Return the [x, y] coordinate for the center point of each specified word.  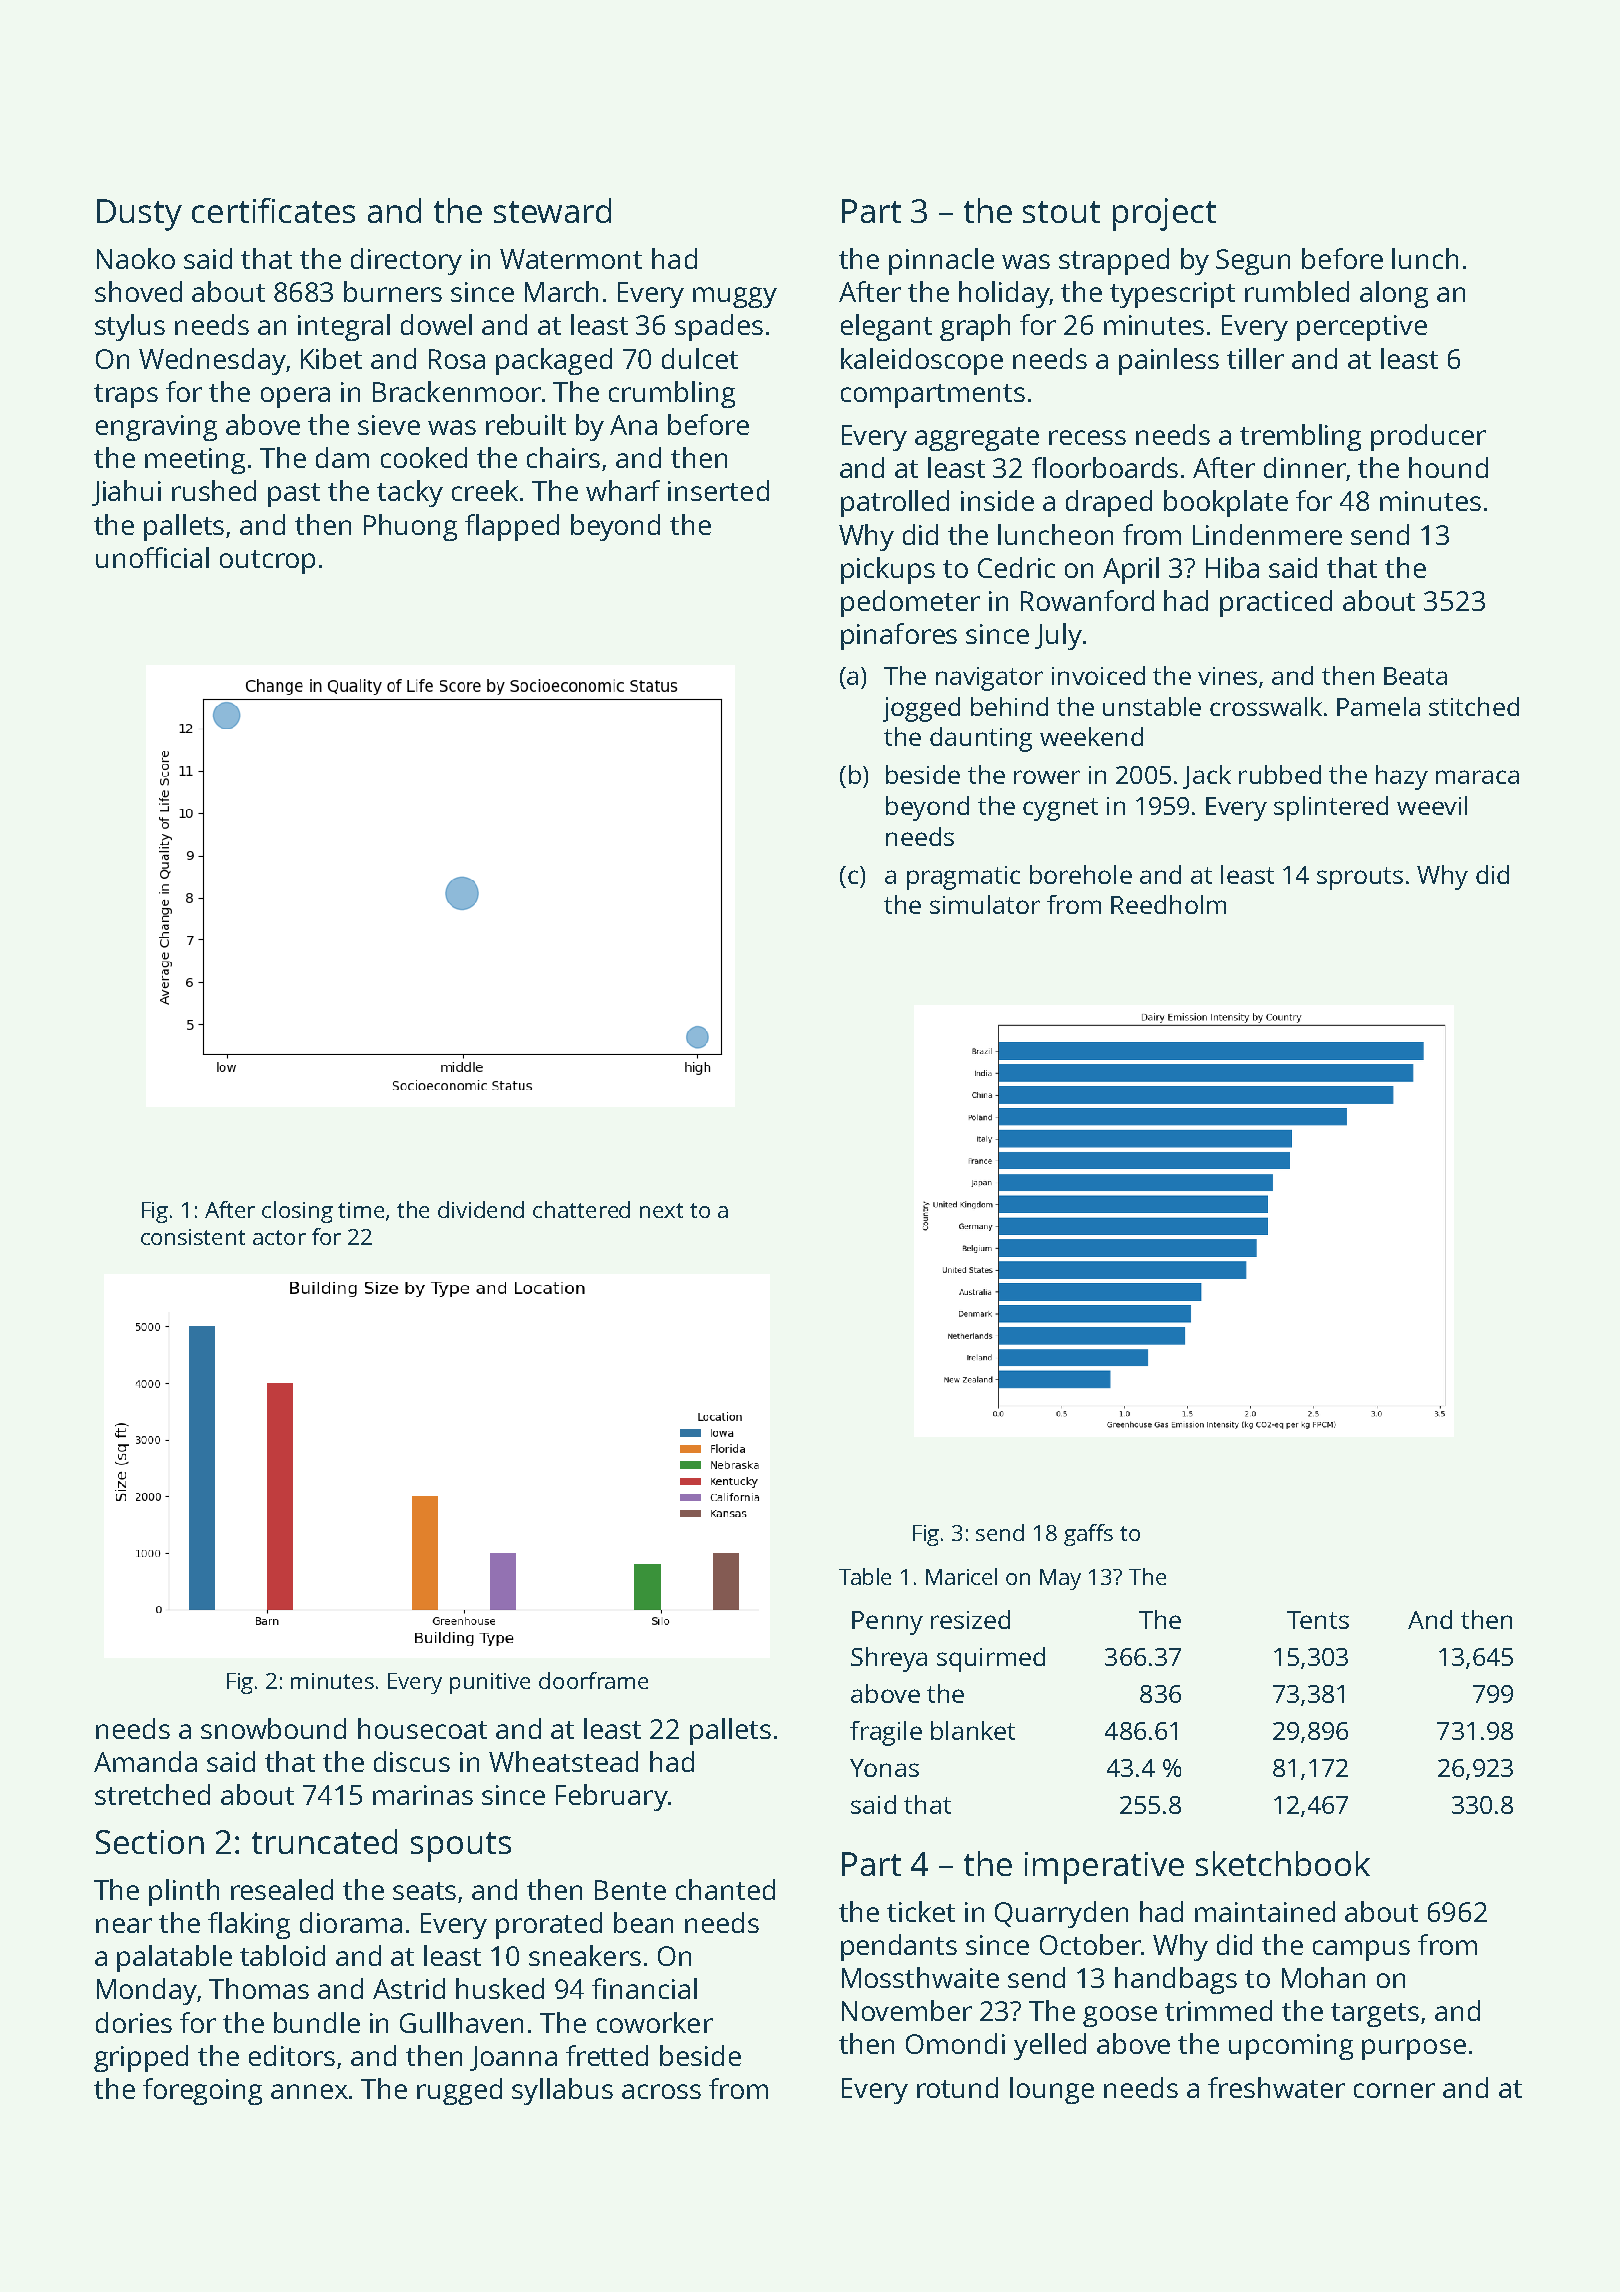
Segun [1253, 262]
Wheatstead [563, 1761]
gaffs [1088, 1535]
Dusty [139, 215]
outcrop [267, 562]
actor [279, 1237]
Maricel [961, 1576]
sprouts [1360, 878]
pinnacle [941, 261]
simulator [985, 904]
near [124, 1925]
